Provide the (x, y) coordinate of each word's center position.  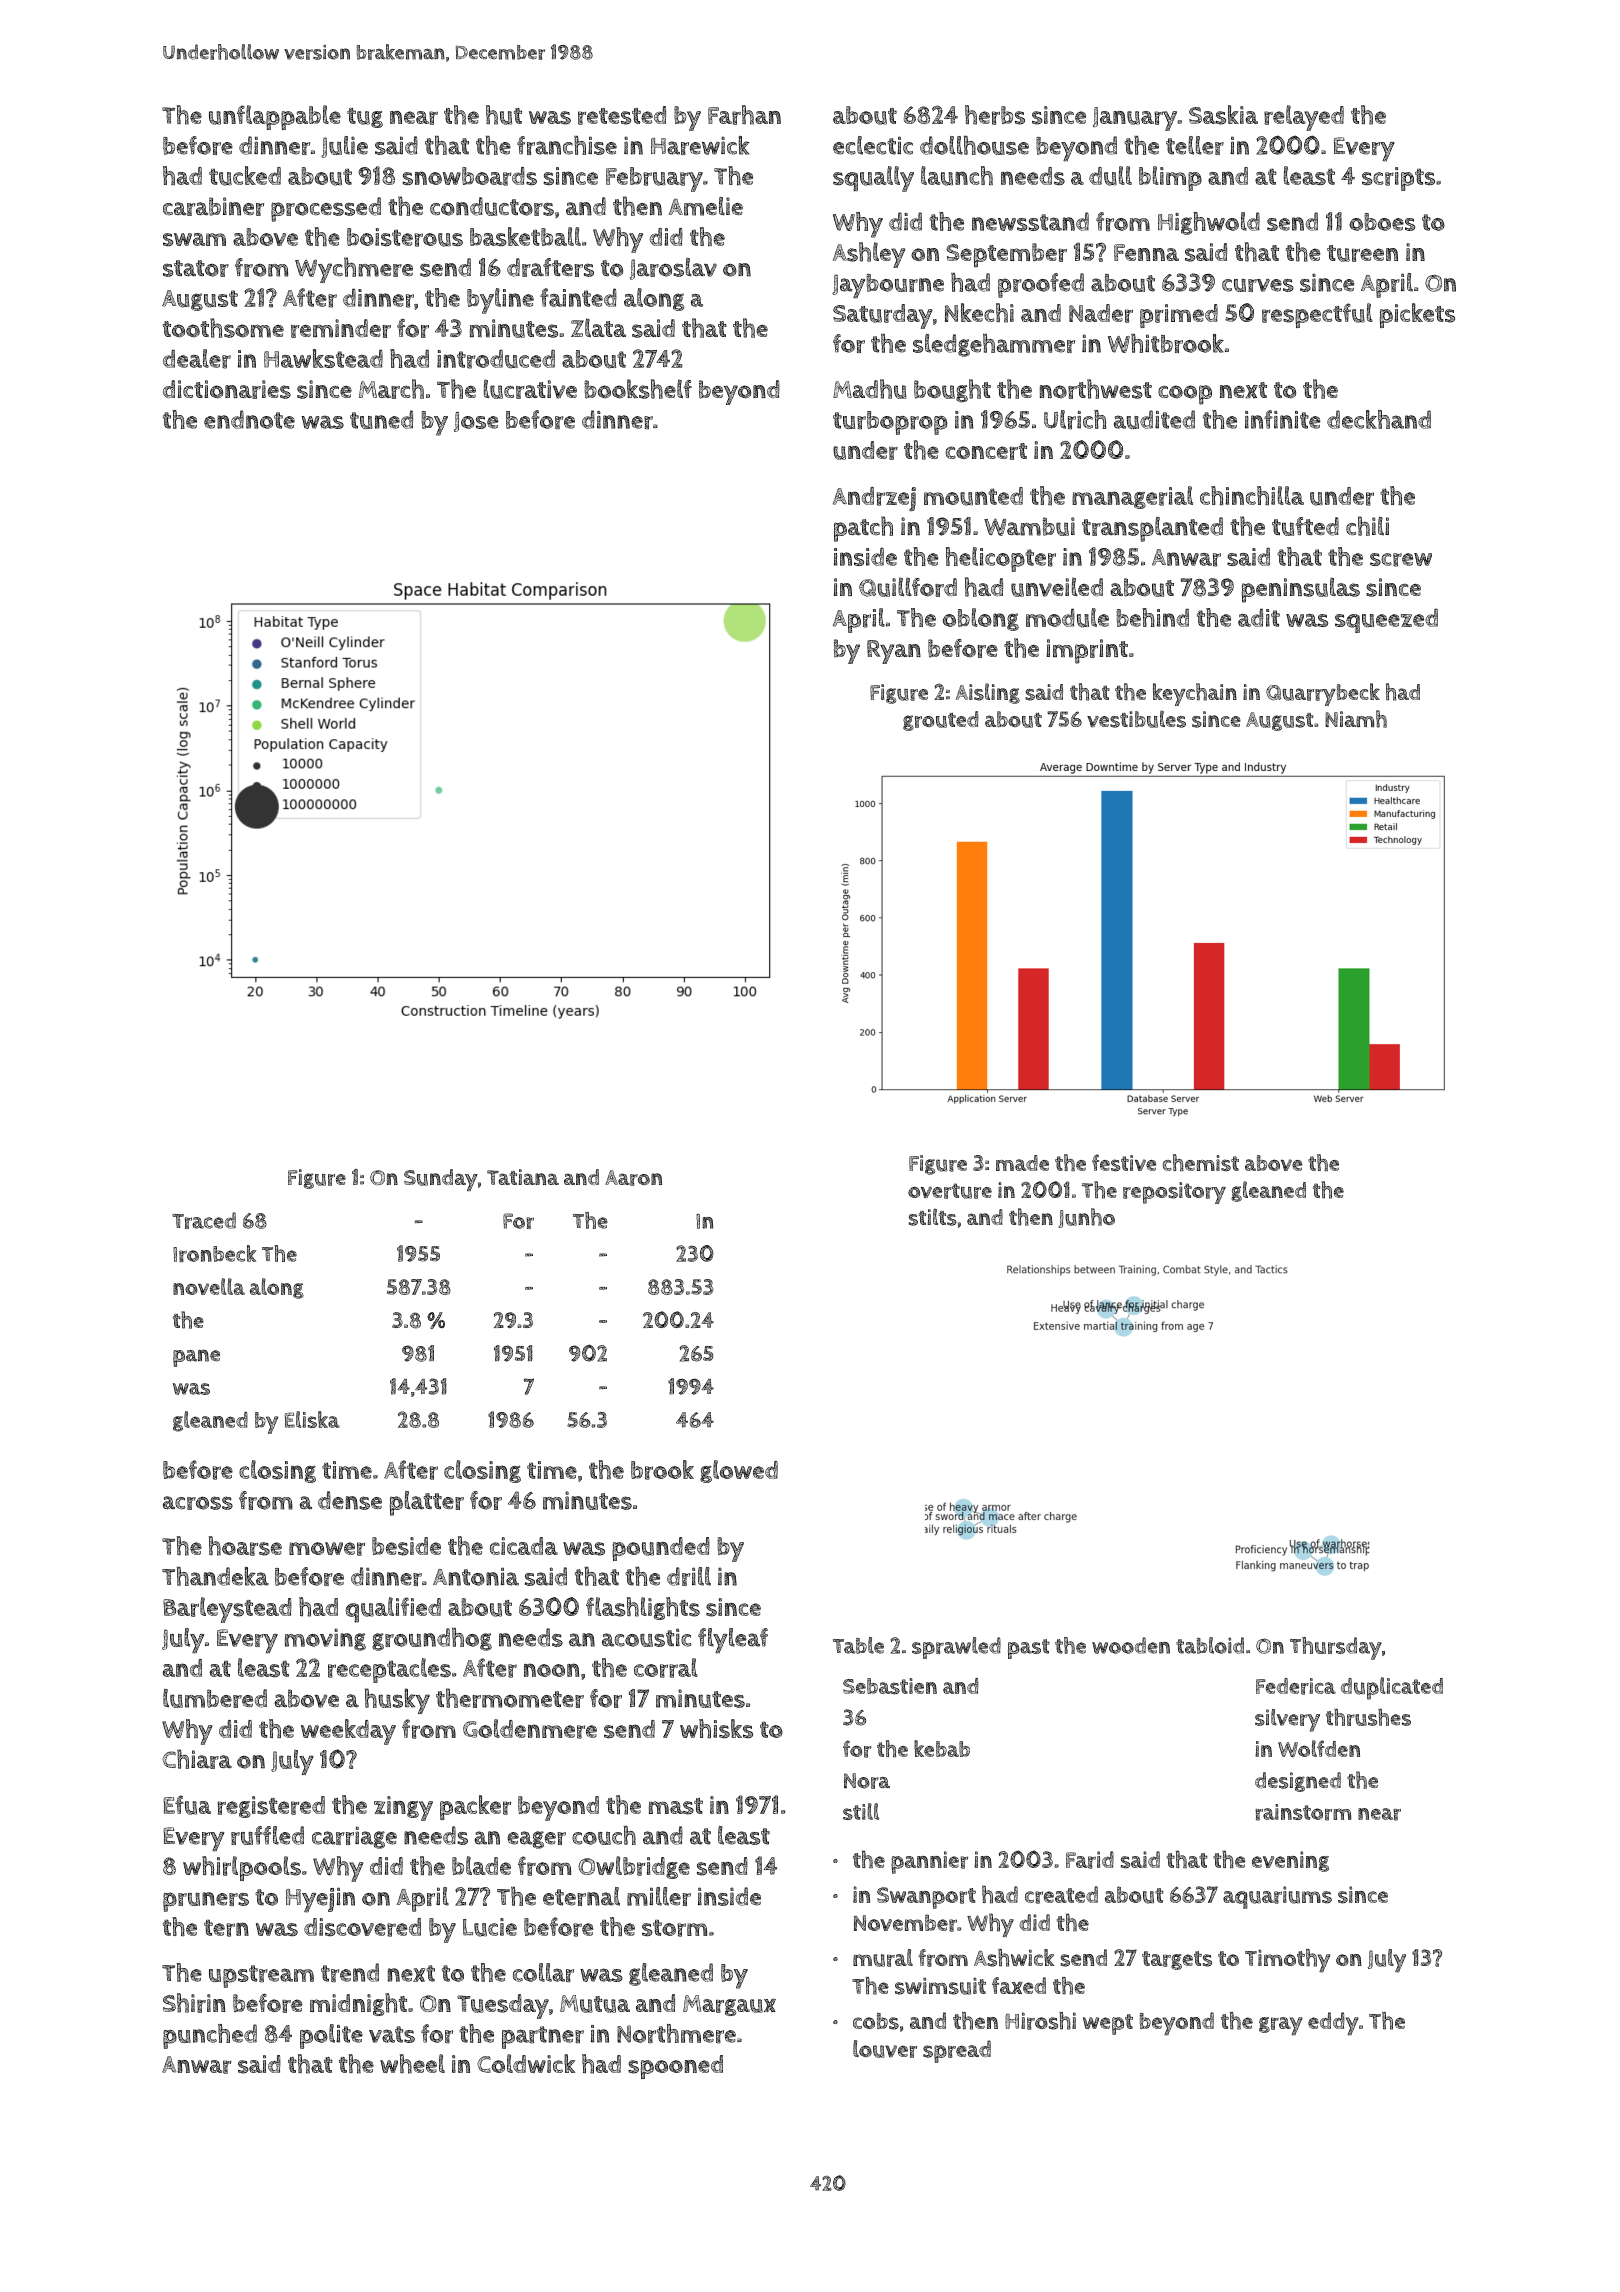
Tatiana (523, 1177)
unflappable (275, 117)
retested (622, 115)
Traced (204, 1220)
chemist (1201, 1162)
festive (1124, 1162)
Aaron (633, 1178)
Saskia (1223, 115)
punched (210, 2036)
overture (950, 1191)
